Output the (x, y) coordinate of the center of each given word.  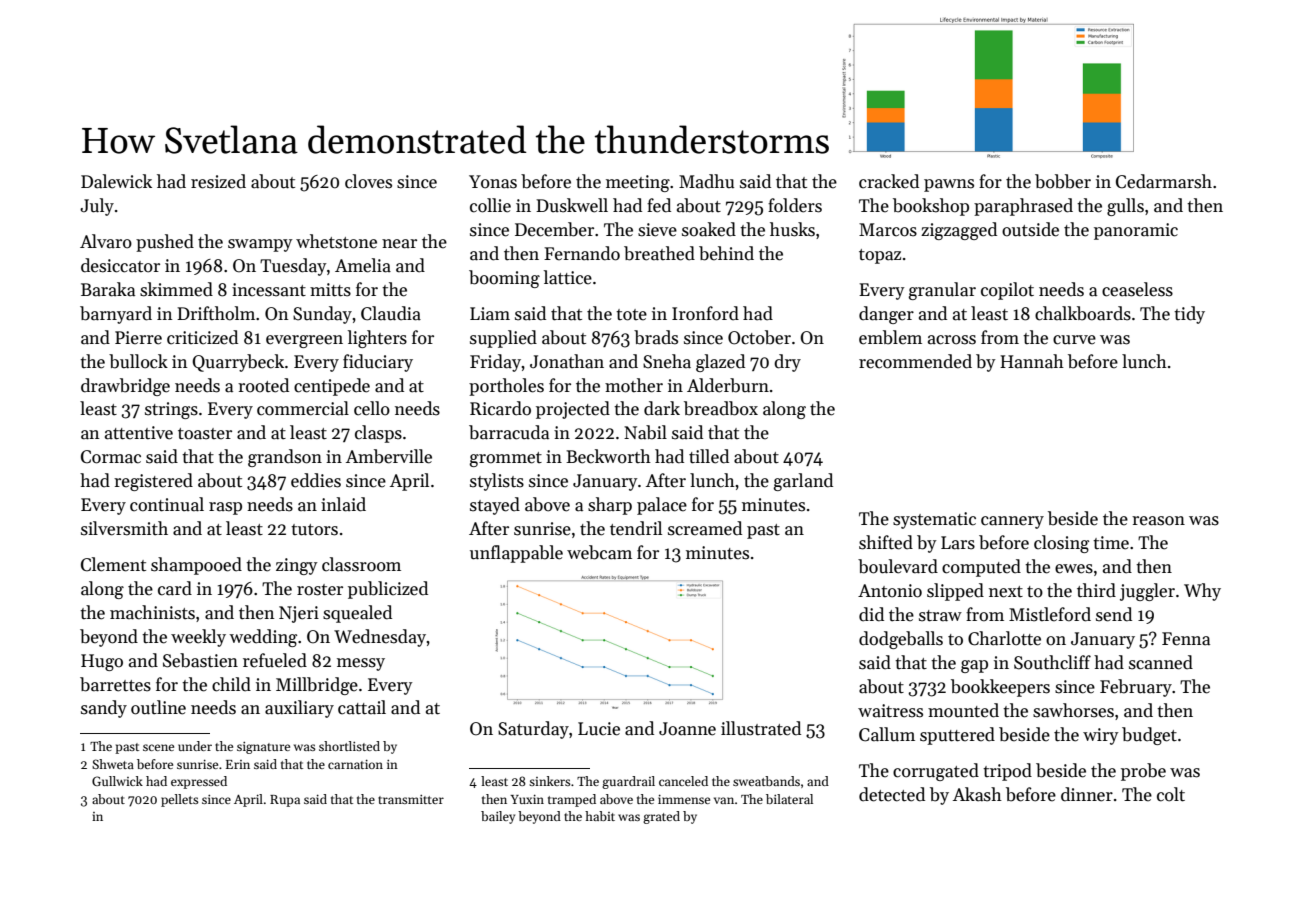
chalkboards (1083, 313)
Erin (238, 764)
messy (361, 664)
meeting (638, 183)
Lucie (599, 729)
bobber (1063, 181)
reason (1158, 521)
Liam (490, 314)
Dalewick (116, 181)
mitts (330, 290)
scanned (1161, 662)
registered (153, 482)
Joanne (687, 729)
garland (803, 482)
